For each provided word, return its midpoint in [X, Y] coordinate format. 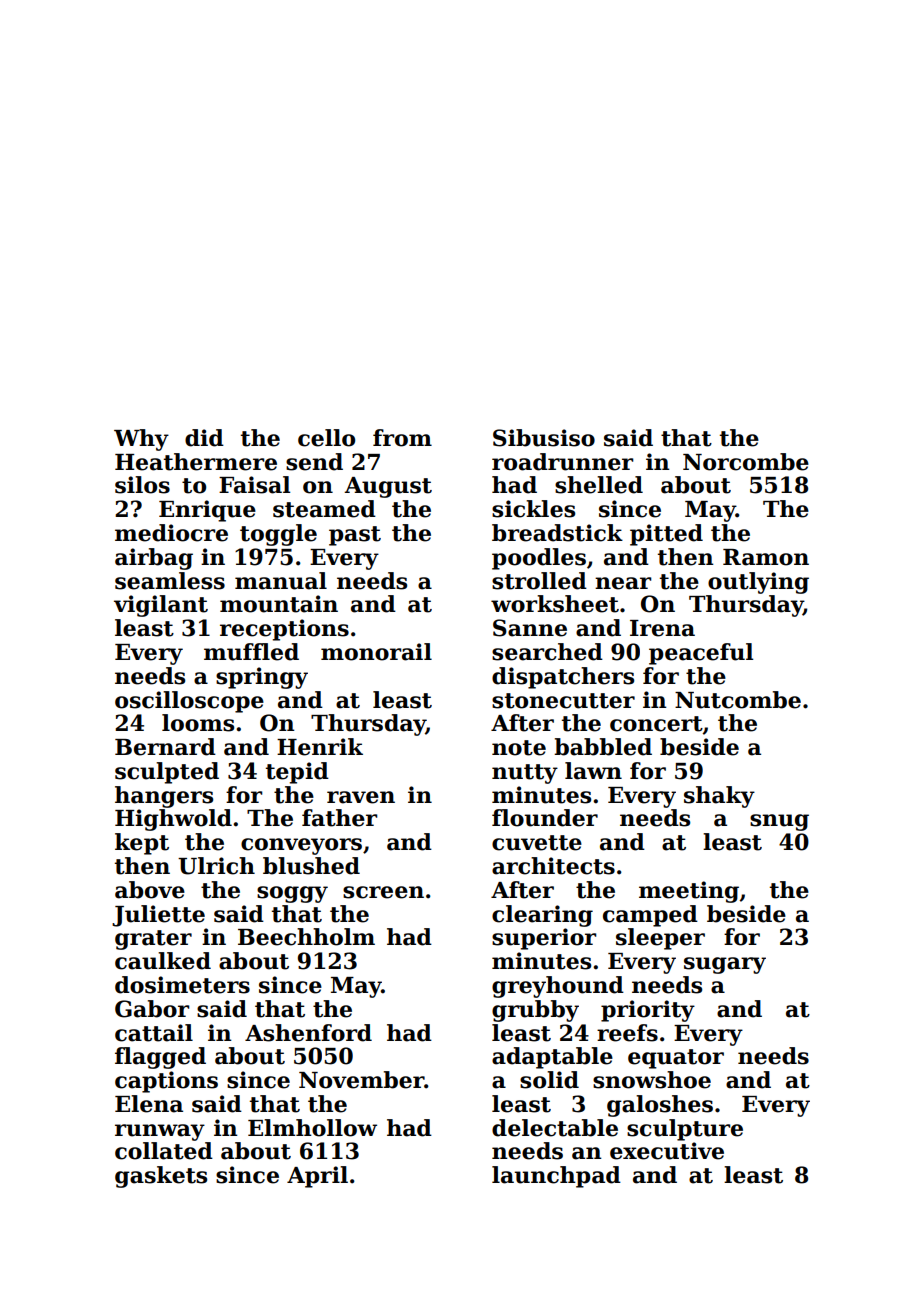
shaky [719, 797]
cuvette [537, 843]
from [402, 438]
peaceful [701, 654]
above [150, 890]
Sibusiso [544, 438]
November [361, 1080]
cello [326, 438]
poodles [539, 559]
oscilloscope [189, 702]
